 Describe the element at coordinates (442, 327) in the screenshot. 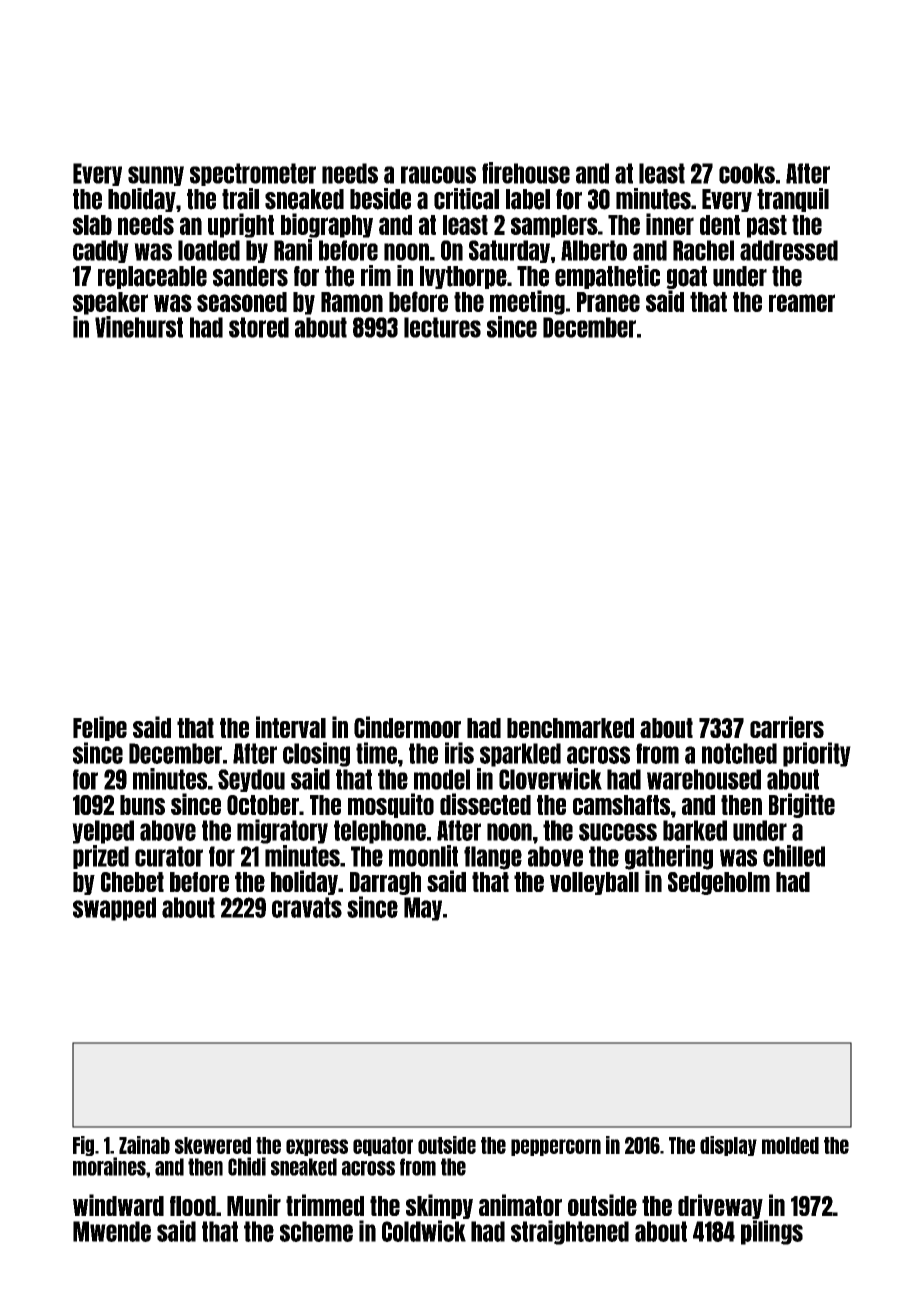

I see `lectures` at that location.
